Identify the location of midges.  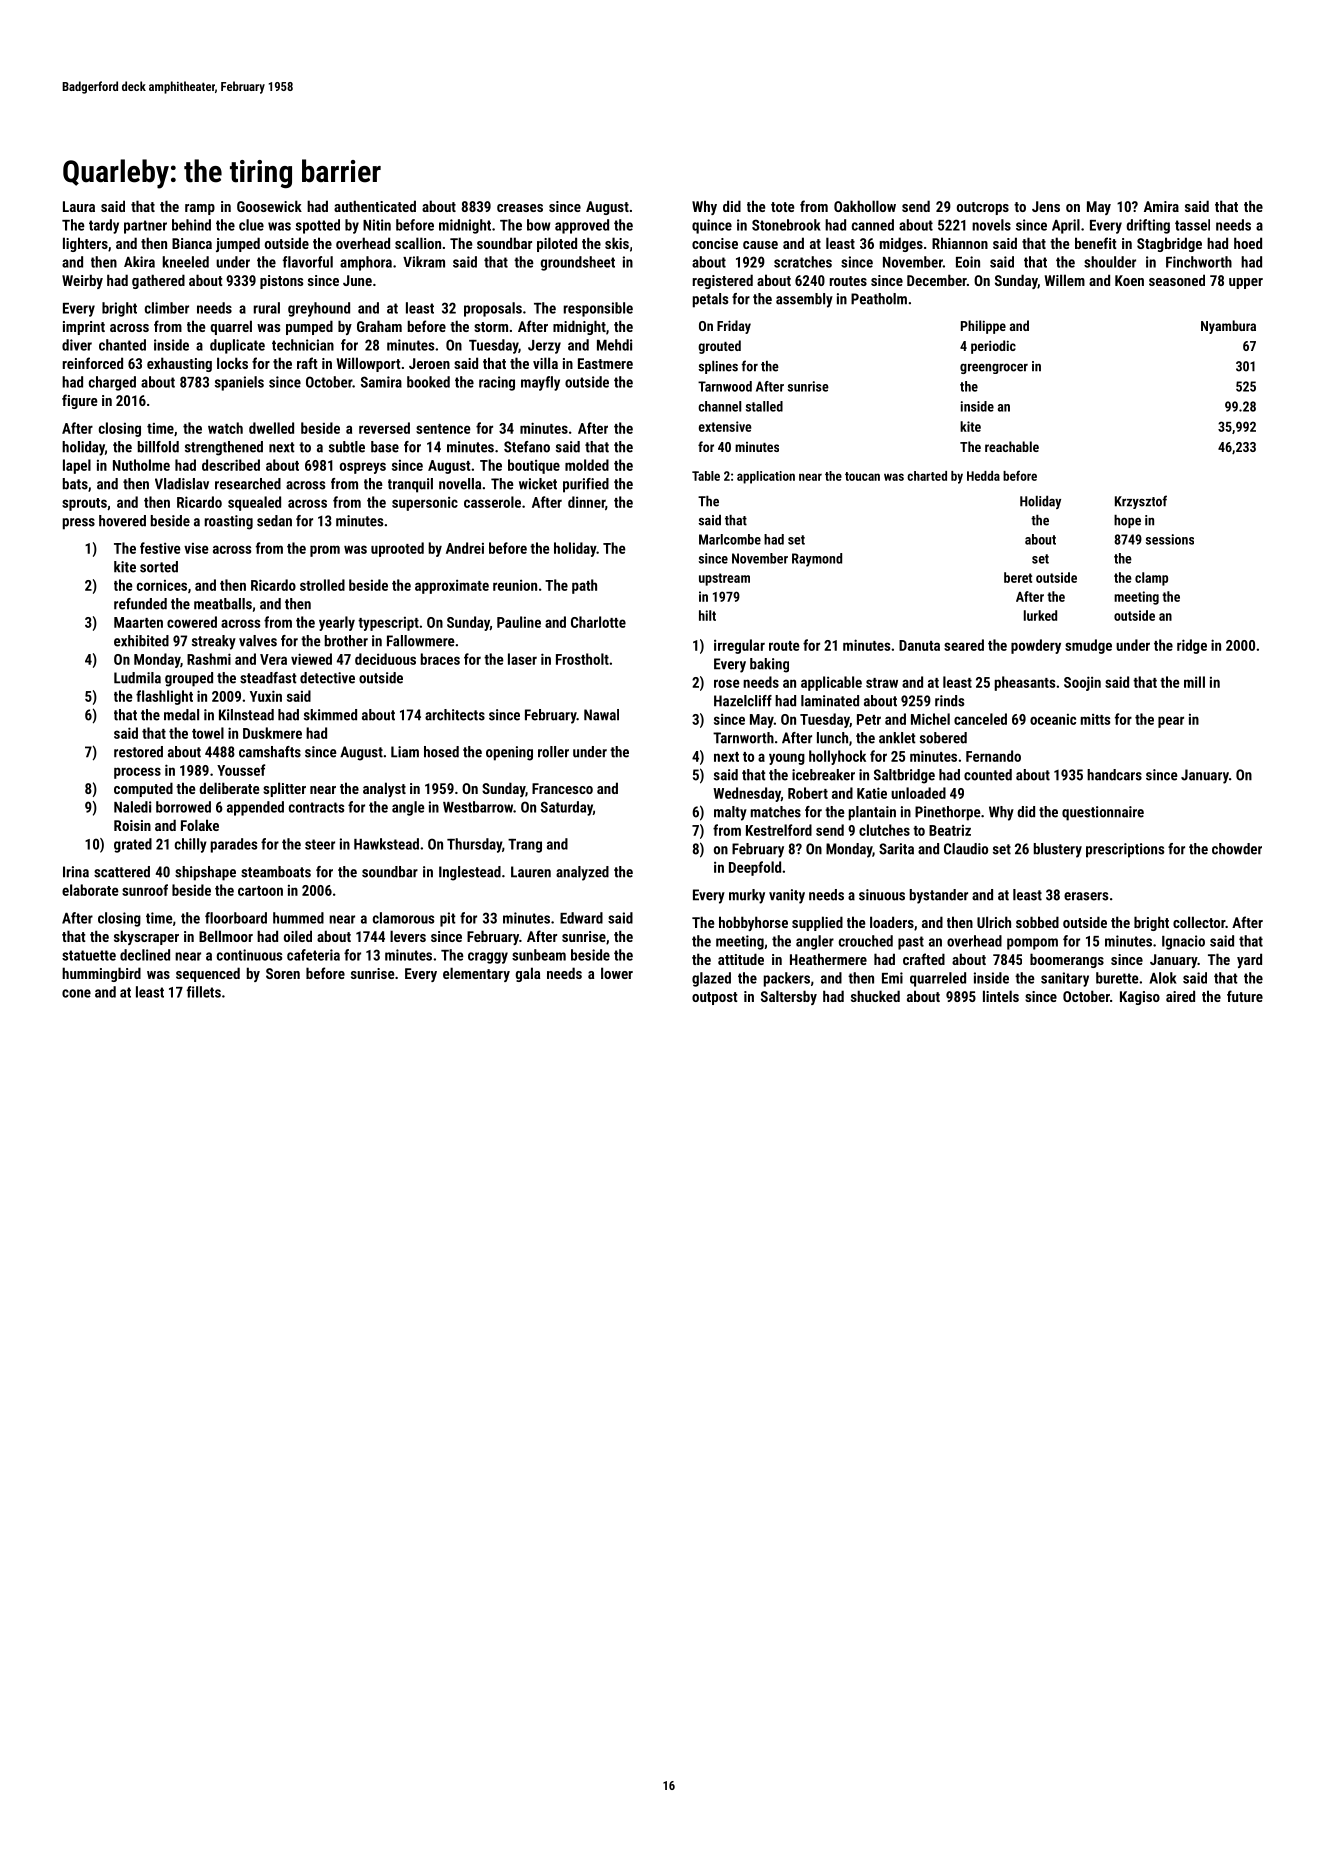
(901, 244).
